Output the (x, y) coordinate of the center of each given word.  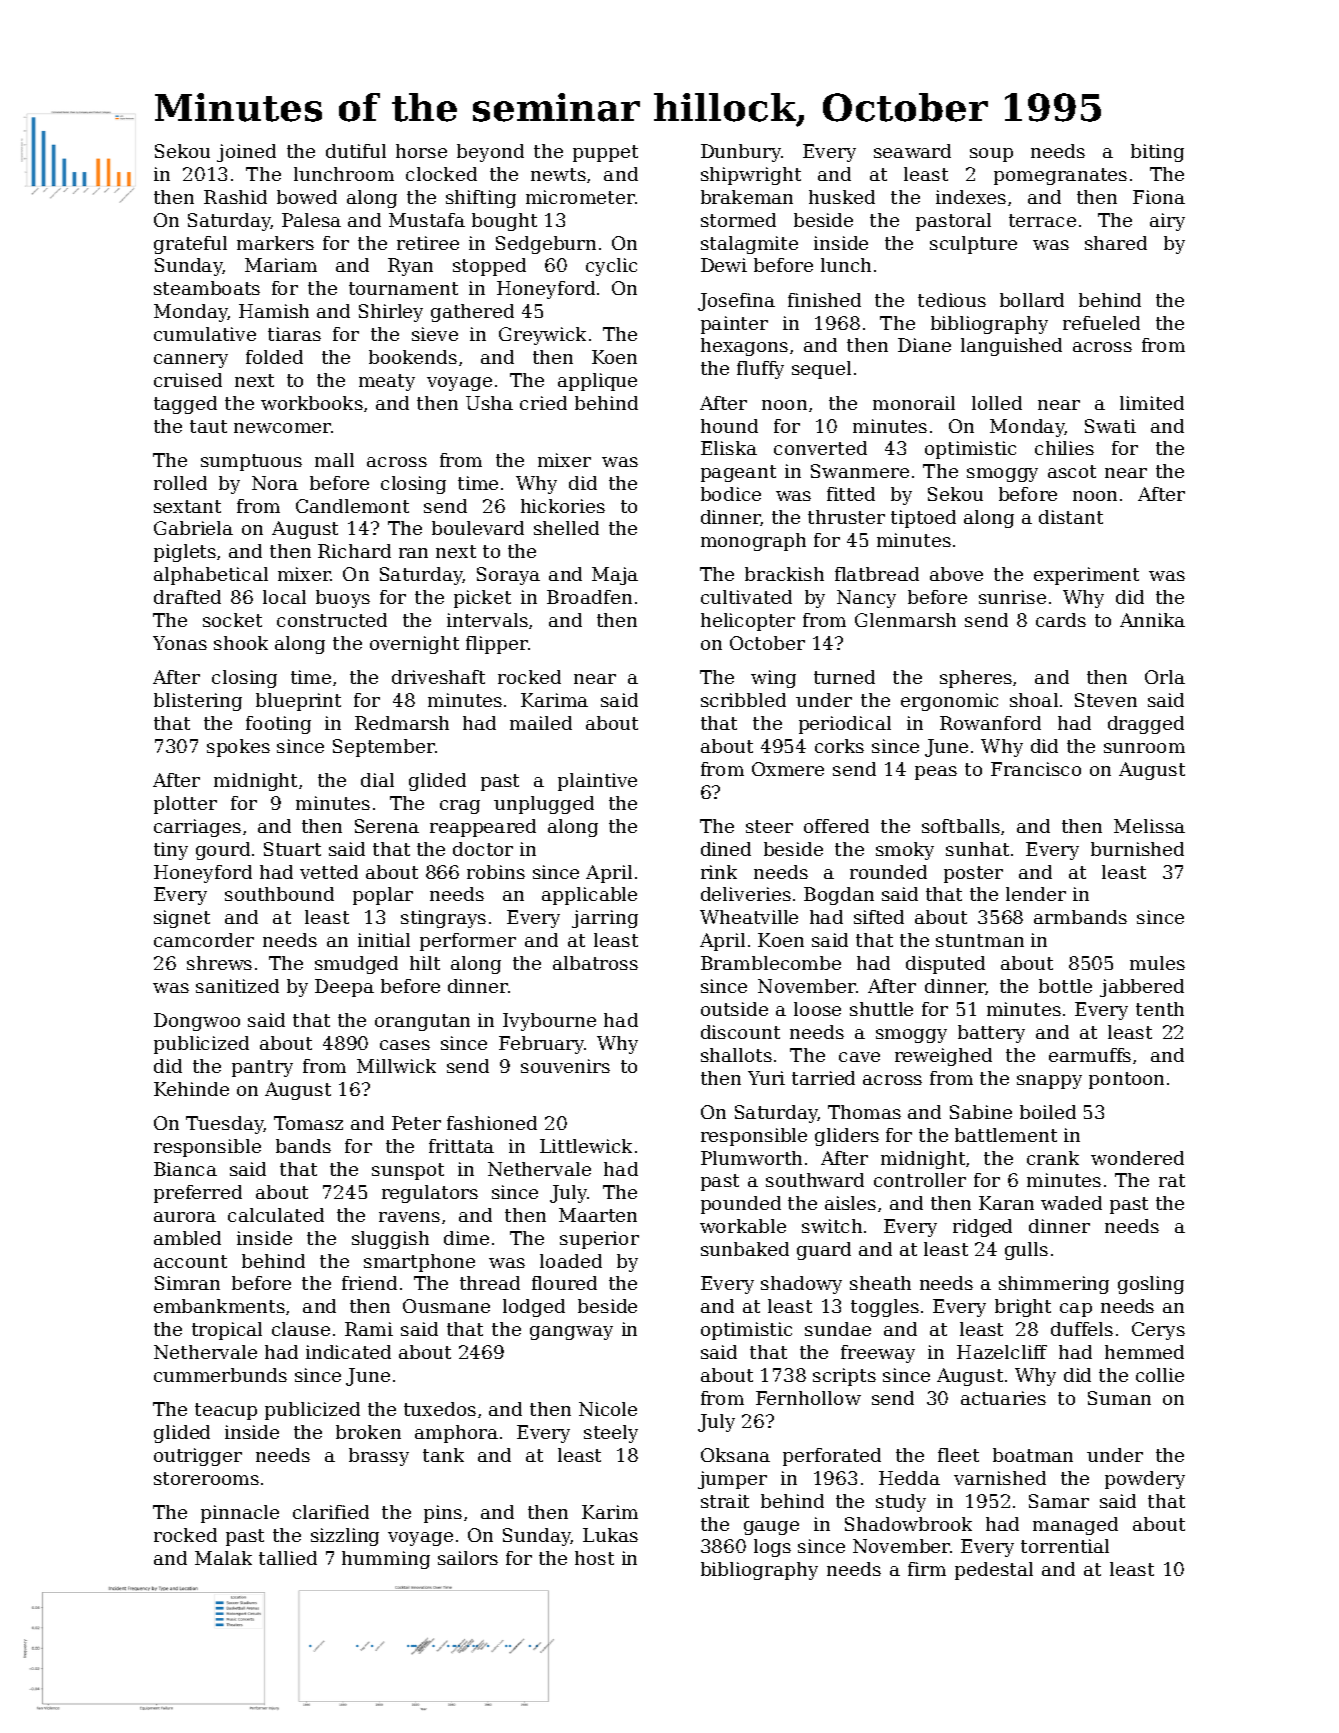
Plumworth (751, 1158)
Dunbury (741, 153)
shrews (219, 963)
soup (991, 155)
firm (927, 1569)
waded (1071, 1203)
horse (421, 151)
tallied (288, 1558)
